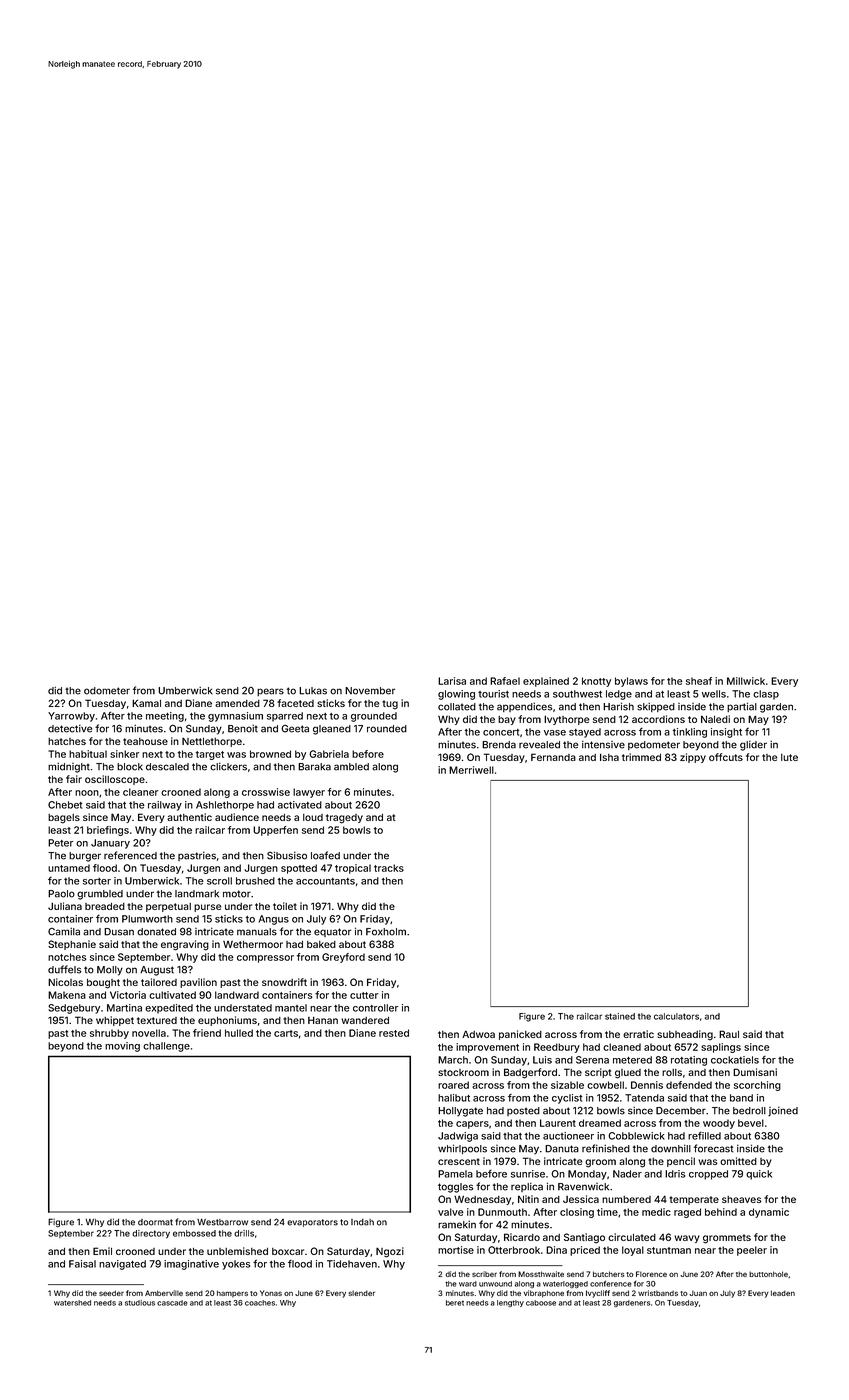 The image size is (849, 1400). Describe the element at coordinates (151, 1234) in the screenshot. I see `directory` at that location.
